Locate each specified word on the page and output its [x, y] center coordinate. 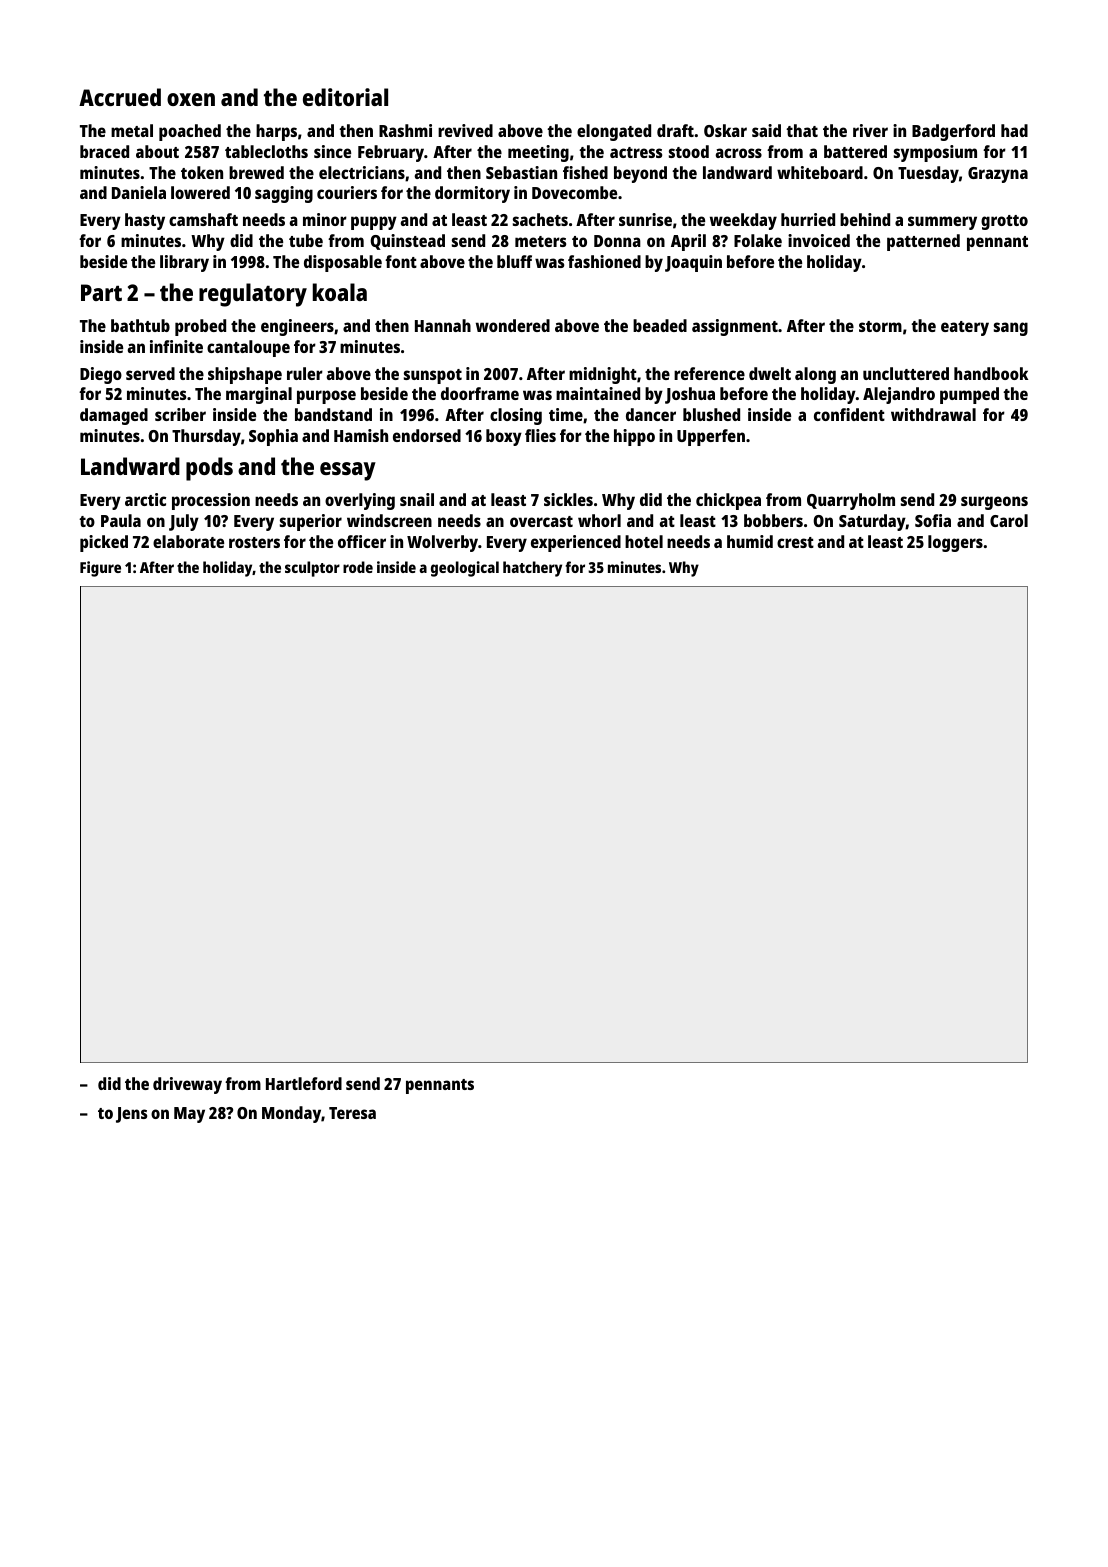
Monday [291, 1114]
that [802, 130]
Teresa [352, 1113]
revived [465, 130]
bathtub [140, 325]
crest [795, 542]
